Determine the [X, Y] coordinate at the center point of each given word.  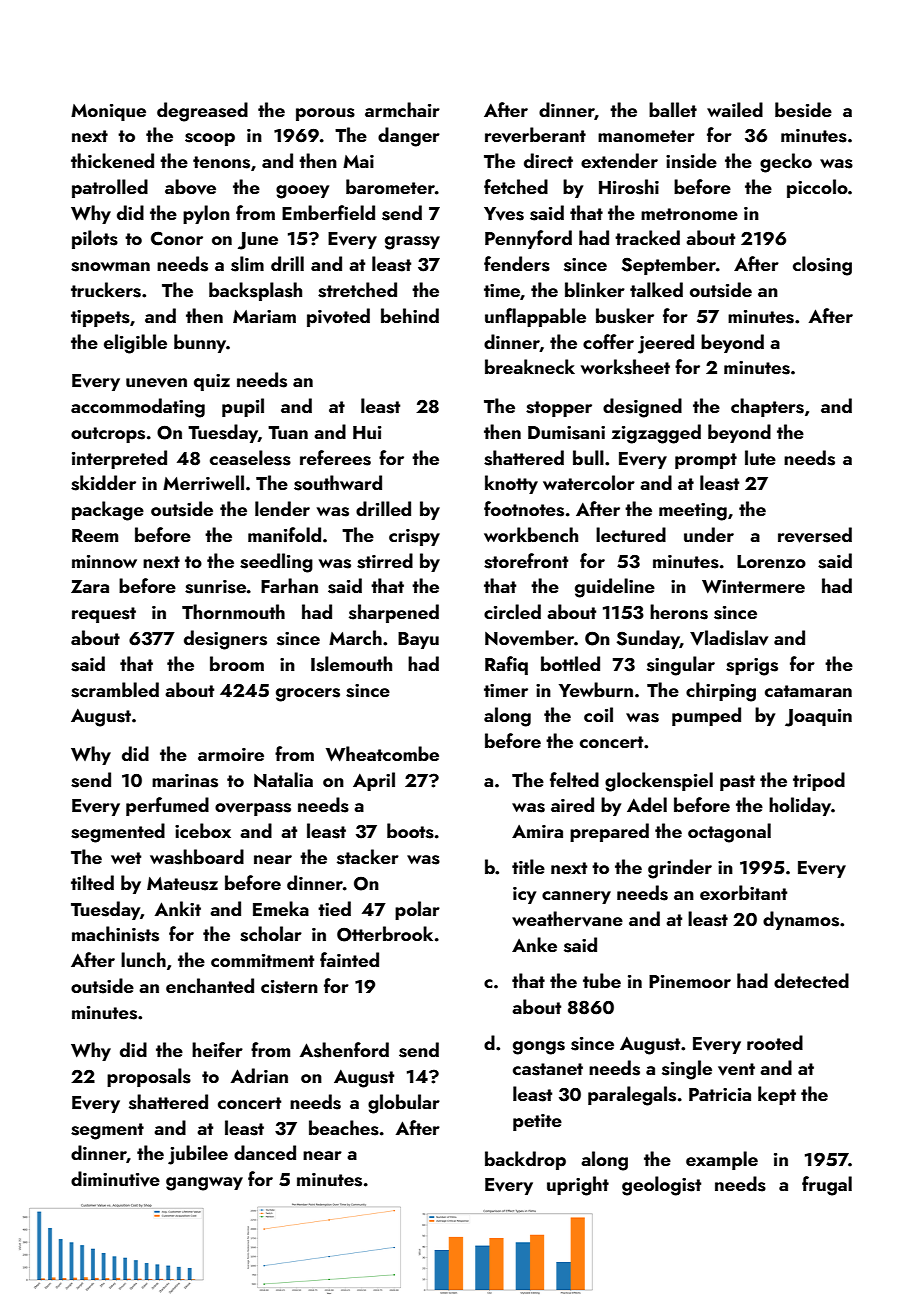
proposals [149, 1077]
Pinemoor [690, 981]
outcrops [108, 435]
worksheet [625, 367]
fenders [517, 264]
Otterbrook [385, 934]
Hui [367, 432]
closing [822, 266]
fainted [349, 959]
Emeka [281, 908]
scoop [210, 139]
